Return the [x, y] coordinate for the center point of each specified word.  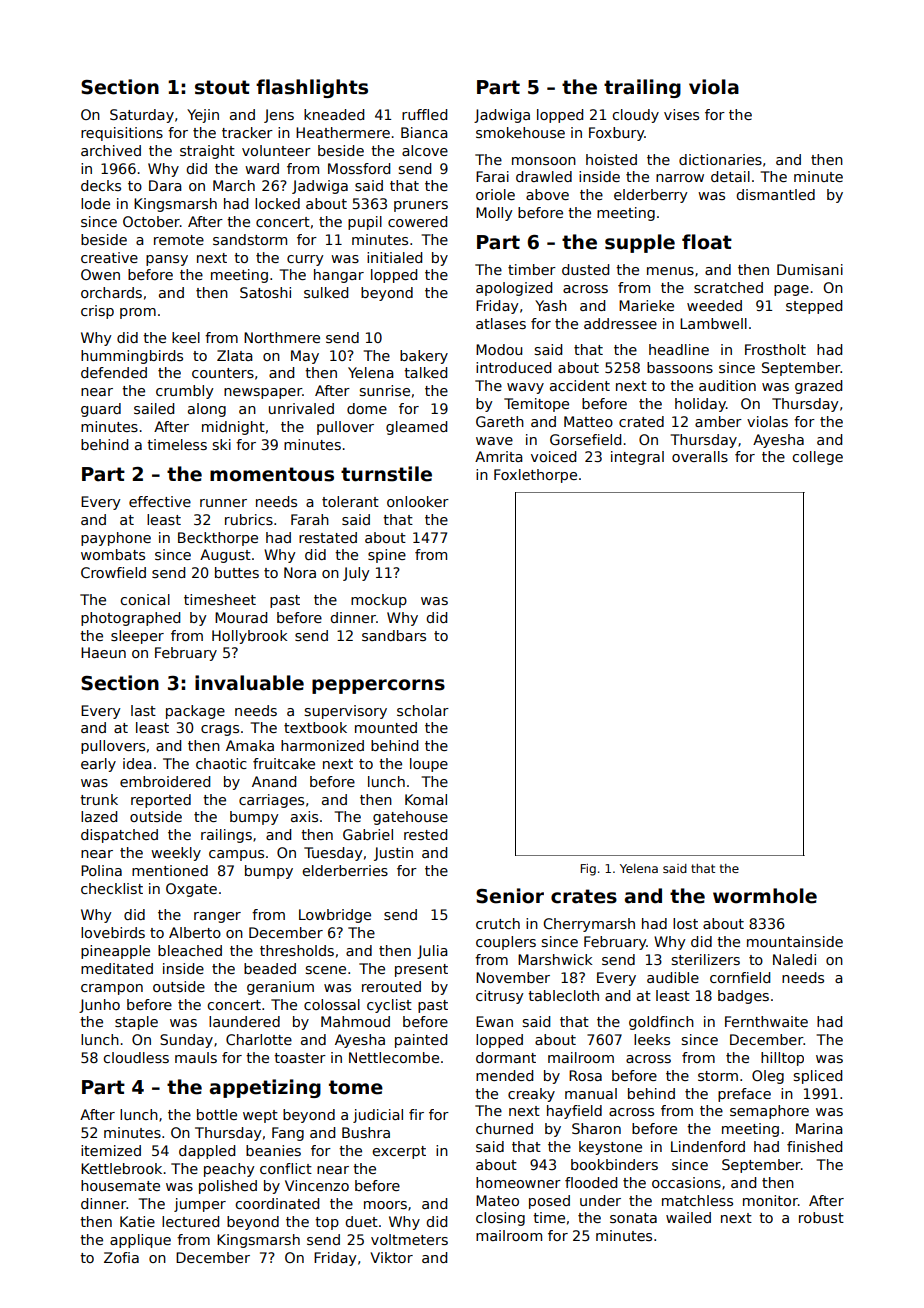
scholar [423, 710]
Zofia [121, 1257]
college [817, 458]
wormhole [765, 896]
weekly [176, 854]
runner [223, 503]
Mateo [497, 1200]
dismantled [775, 194]
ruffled [424, 114]
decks [101, 185]
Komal [426, 799]
